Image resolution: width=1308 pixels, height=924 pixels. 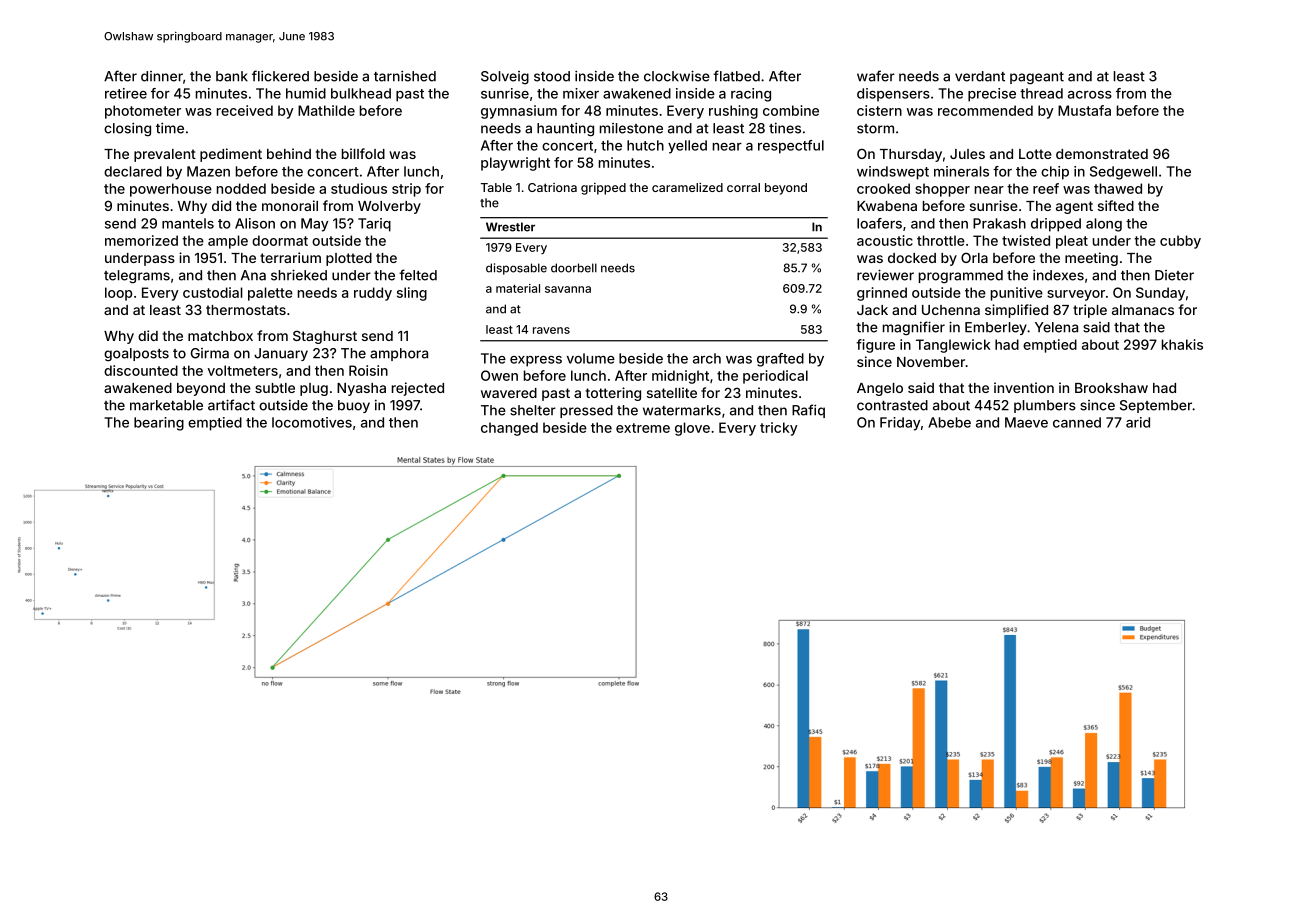 What do you see at coordinates (1118, 188) in the document?
I see `thawed` at bounding box center [1118, 188].
